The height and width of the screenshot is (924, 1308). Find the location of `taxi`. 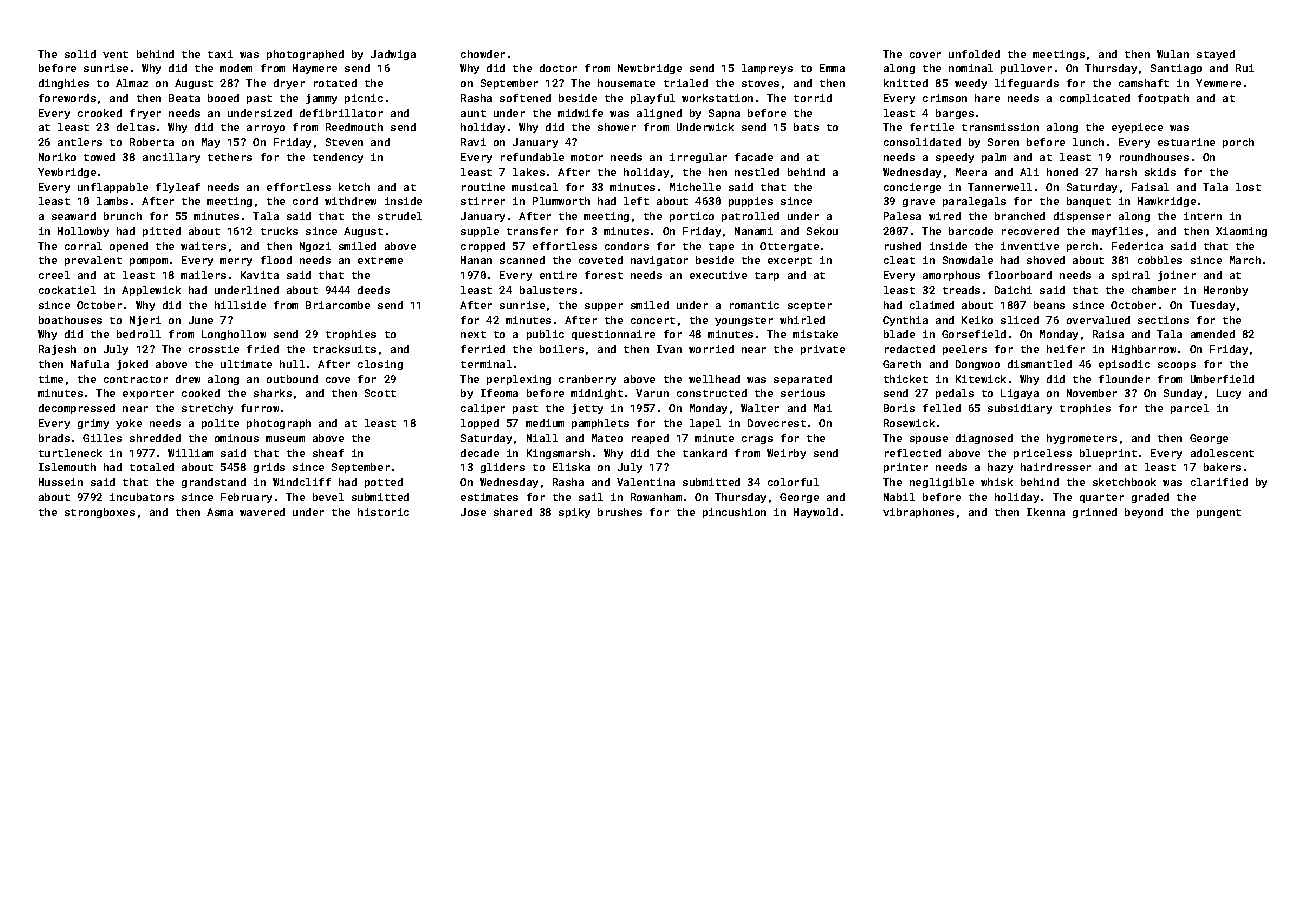

taxi is located at coordinates (220, 54).
